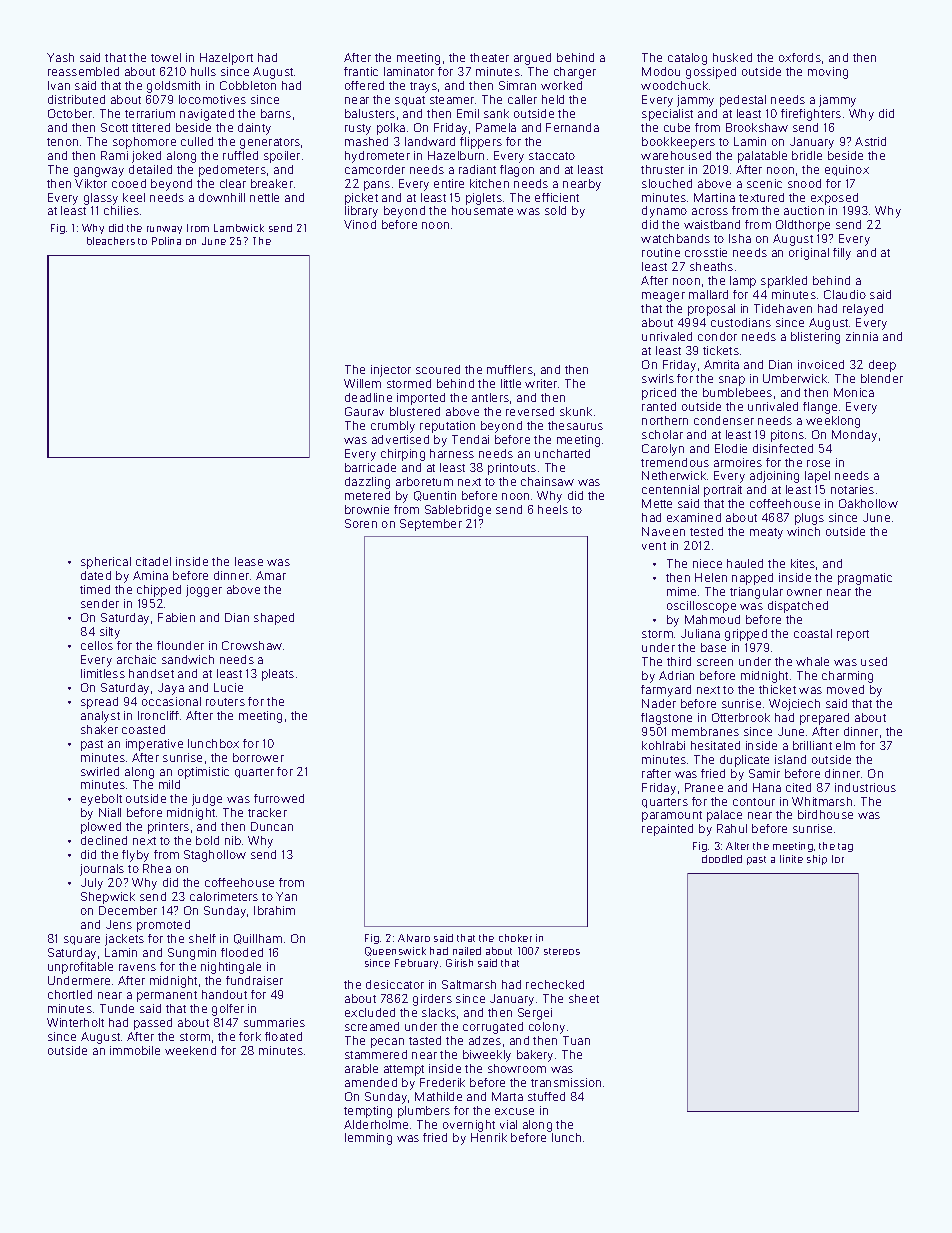 Image resolution: width=952 pixels, height=1233 pixels. I want to click on northern, so click(665, 420).
